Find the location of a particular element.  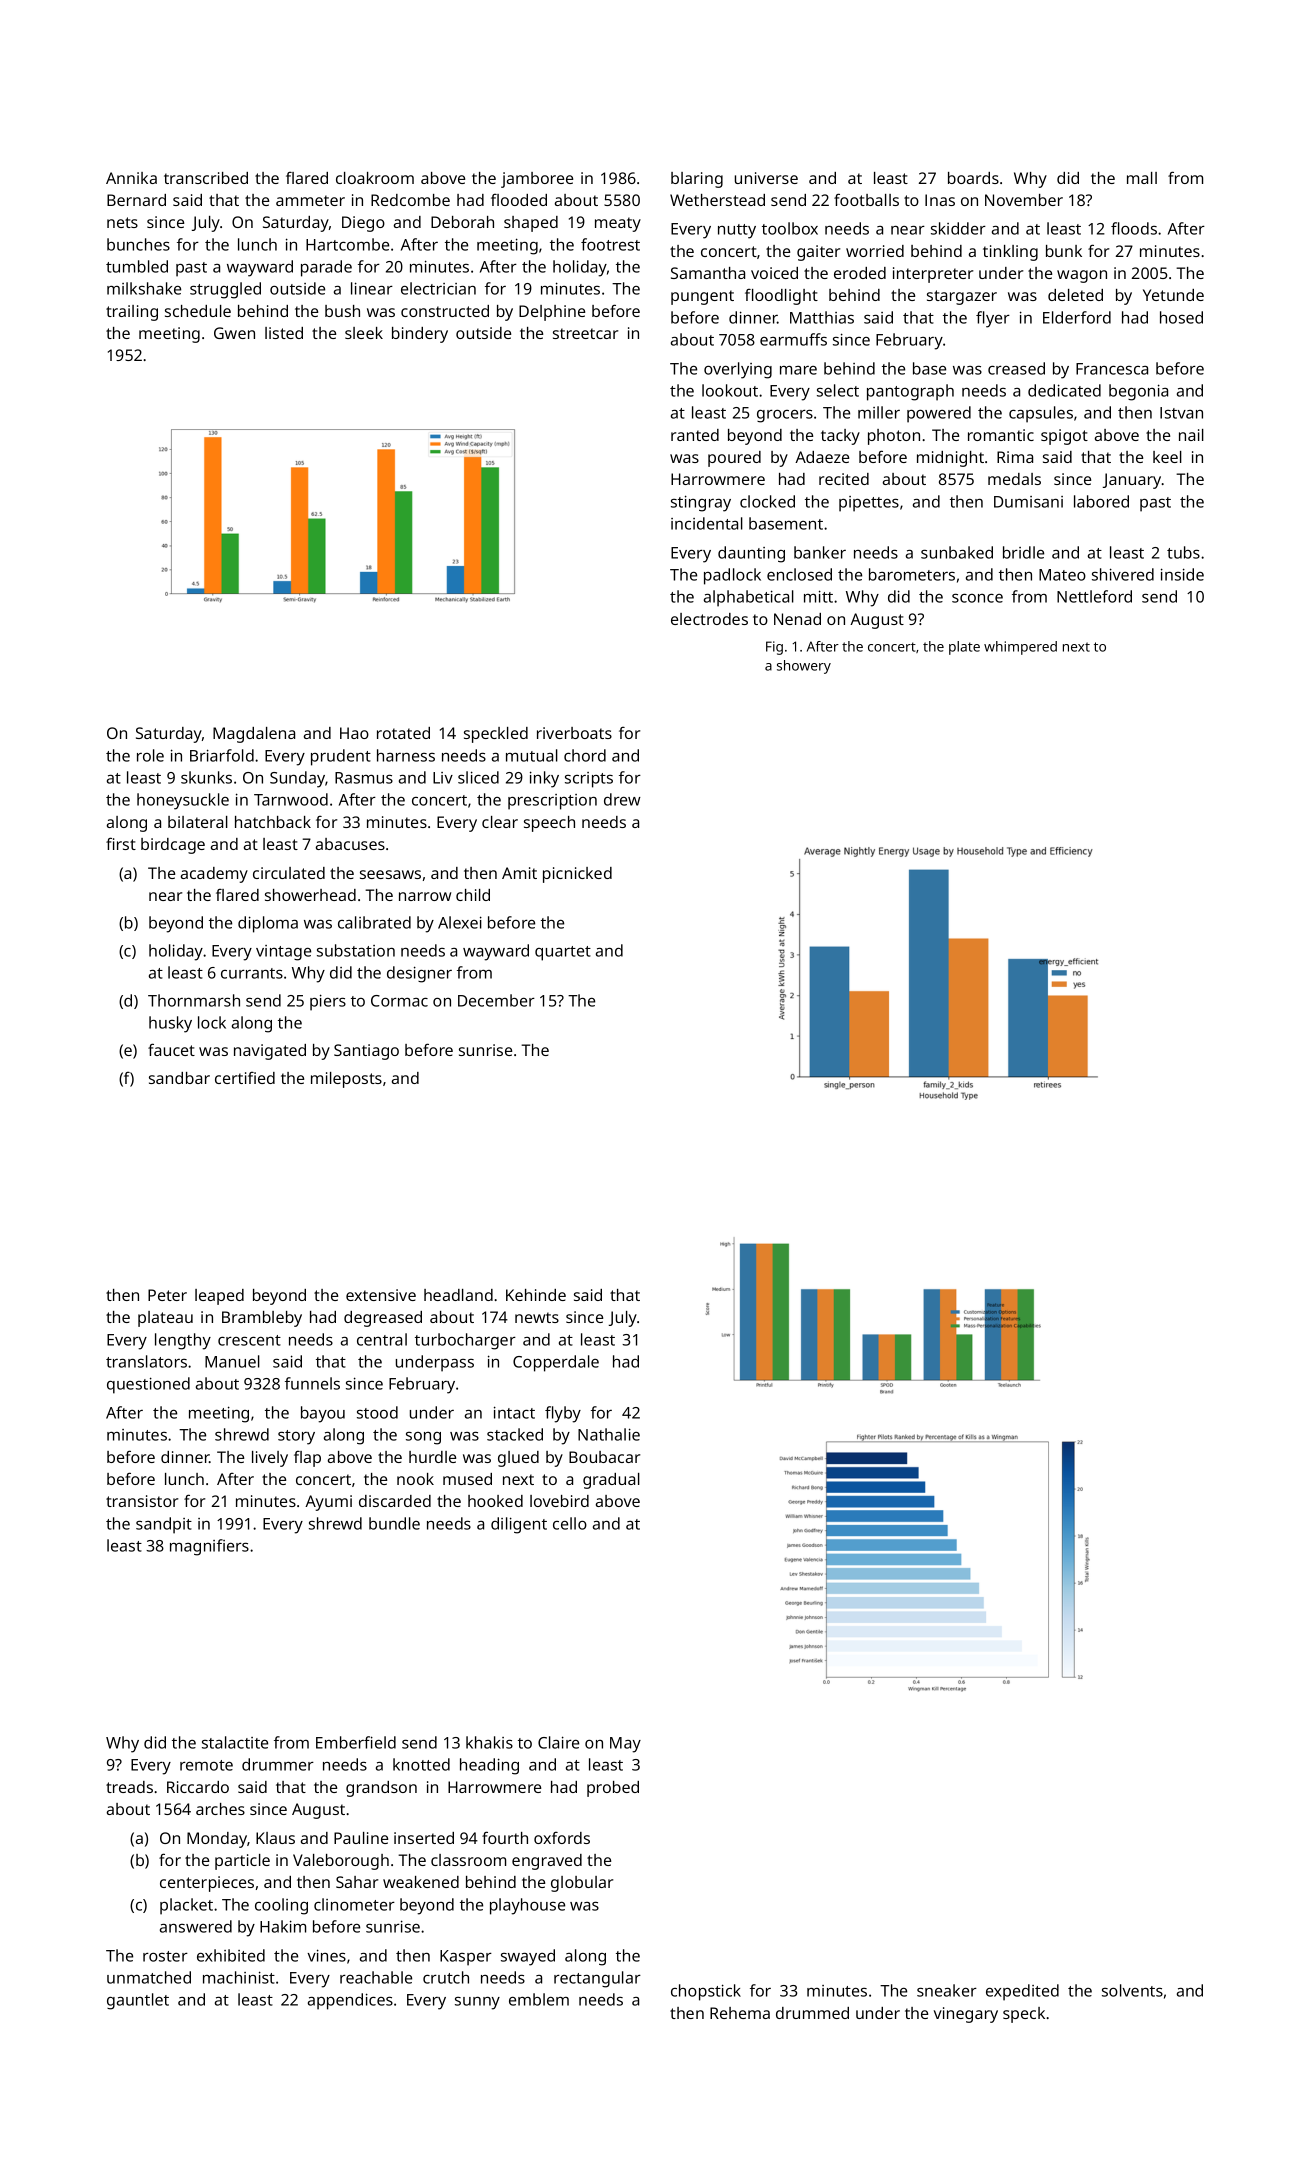

Boubacar is located at coordinates (604, 1457).
